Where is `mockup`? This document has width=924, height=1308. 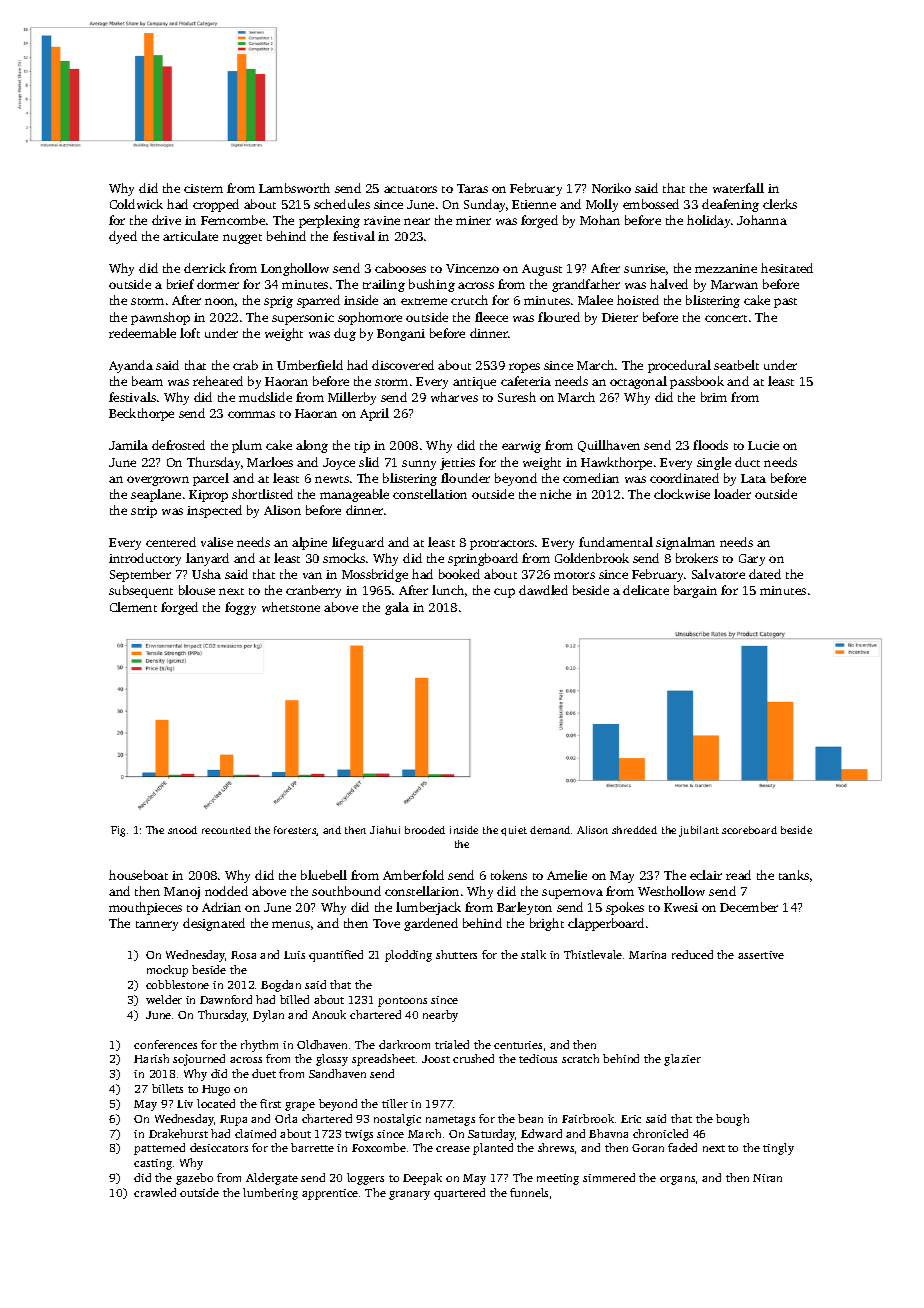
mockup is located at coordinates (167, 971).
